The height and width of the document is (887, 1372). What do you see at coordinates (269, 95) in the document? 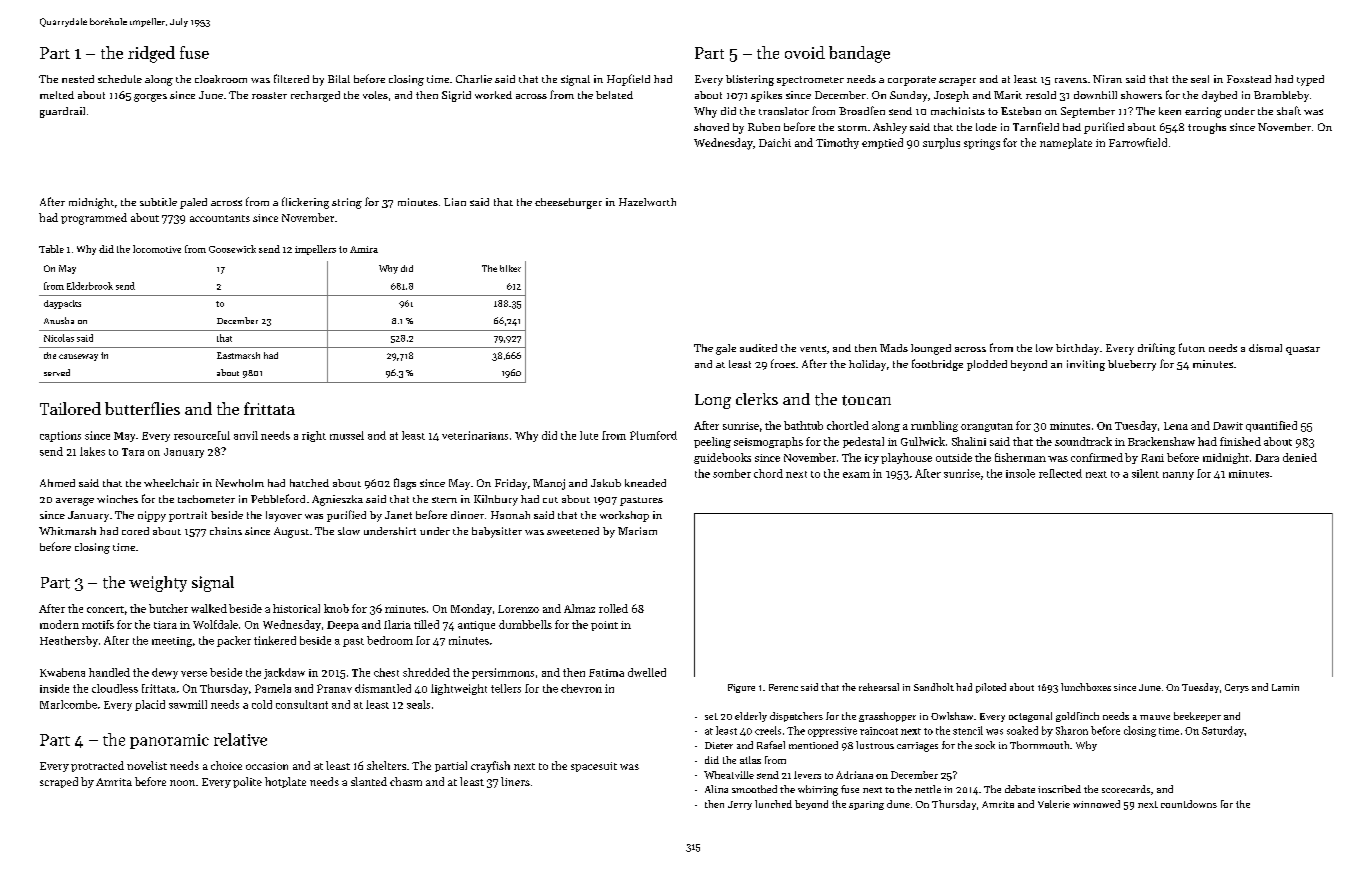
I see `roaster` at bounding box center [269, 95].
